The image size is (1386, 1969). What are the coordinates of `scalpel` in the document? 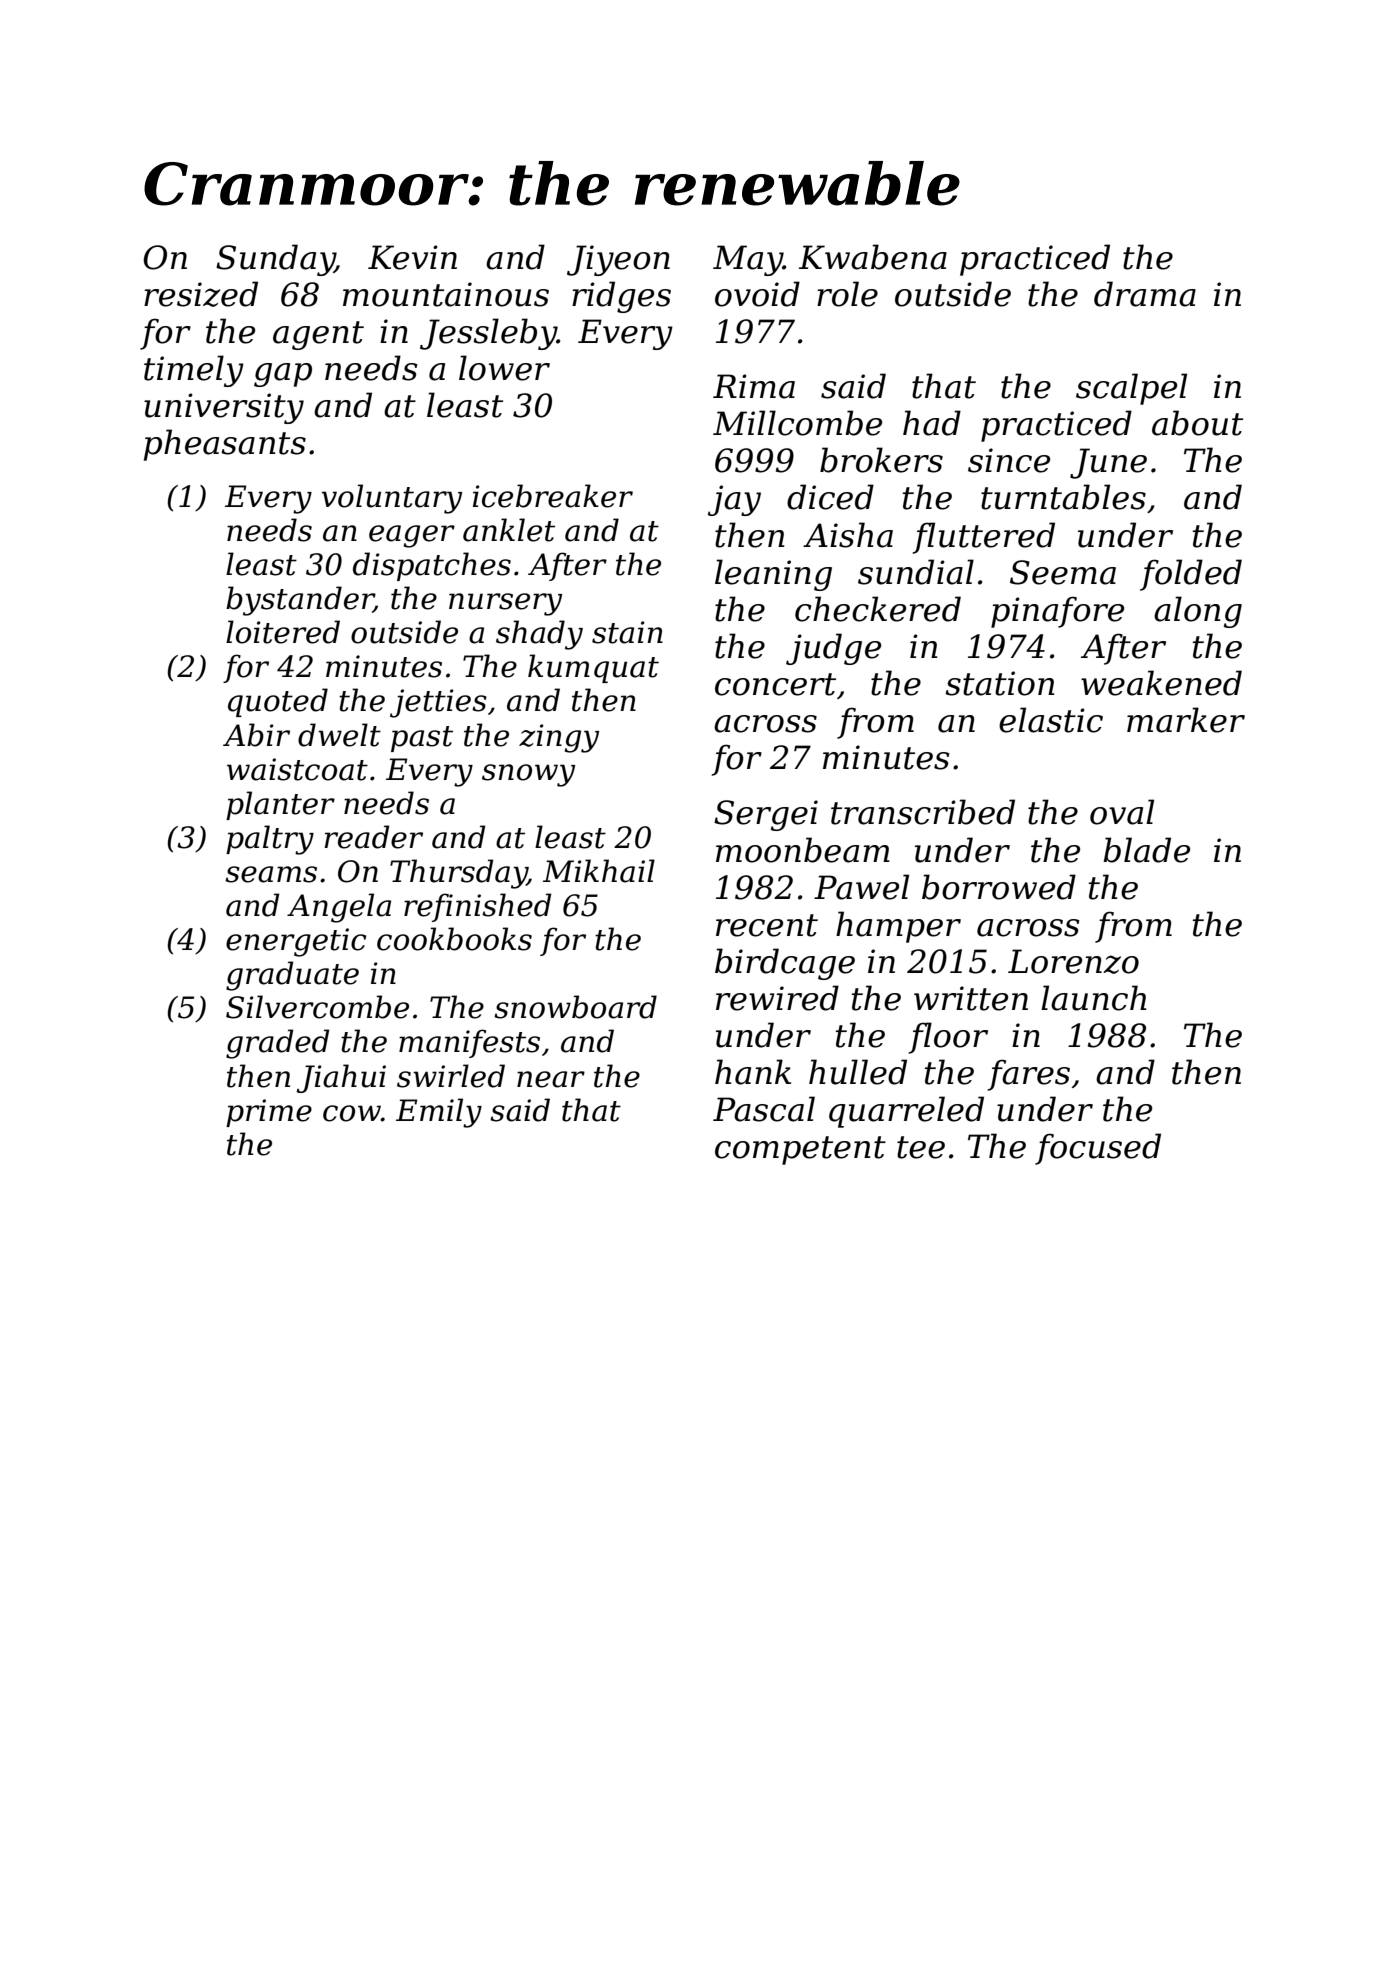 It's located at (1131, 389).
